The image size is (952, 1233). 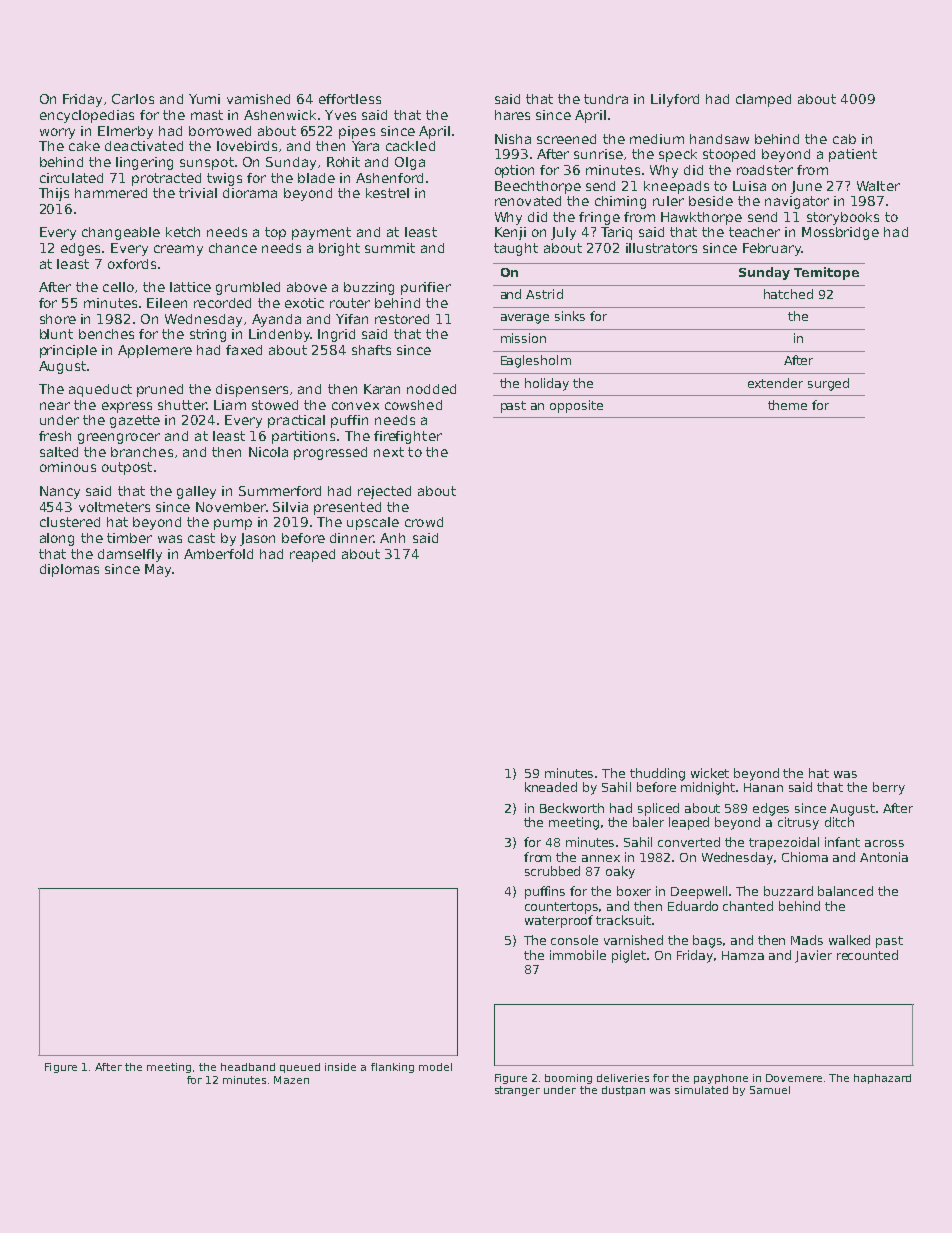 I want to click on May, so click(x=158, y=570).
